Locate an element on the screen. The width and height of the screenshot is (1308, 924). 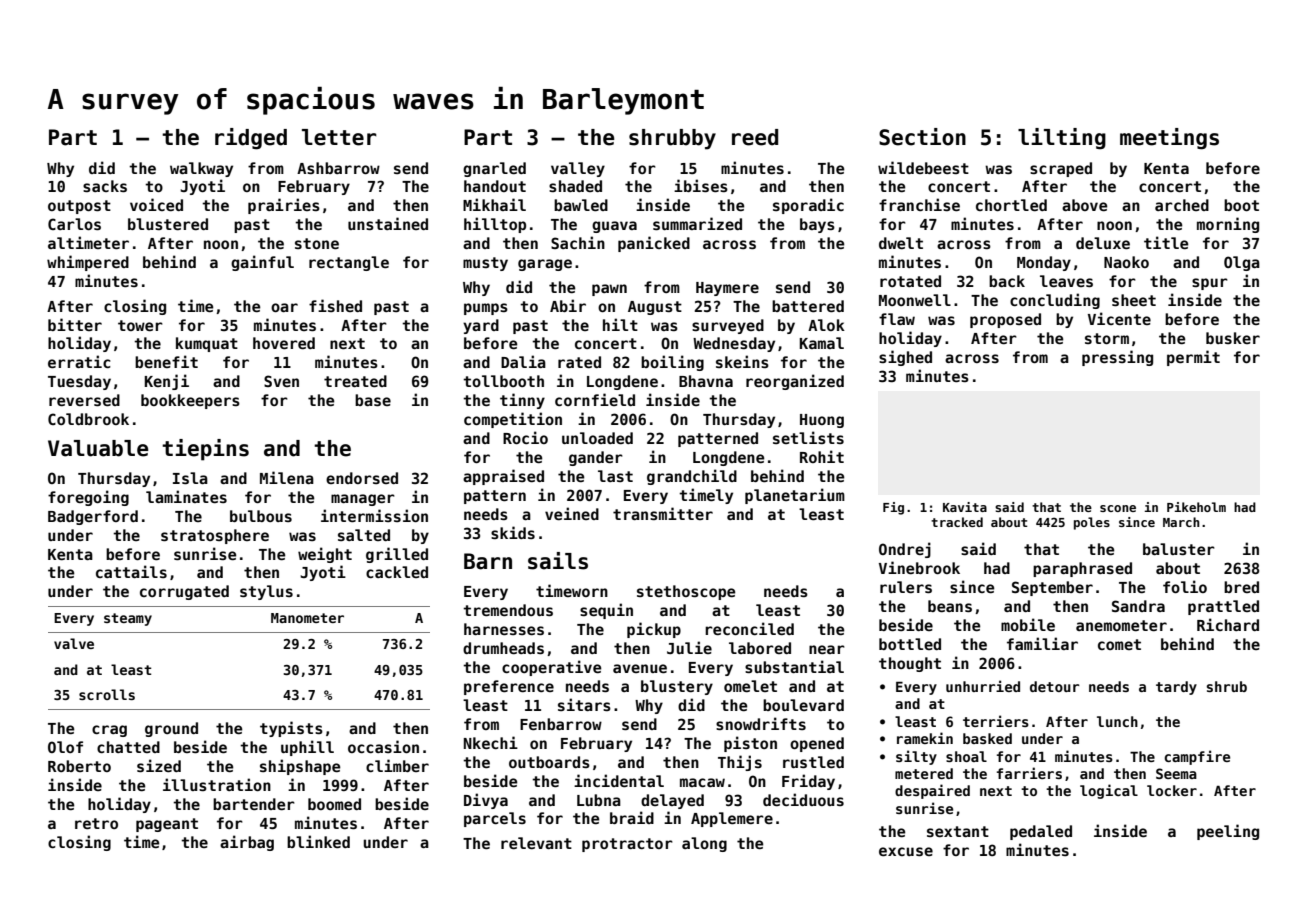
fished is located at coordinates (335, 305).
